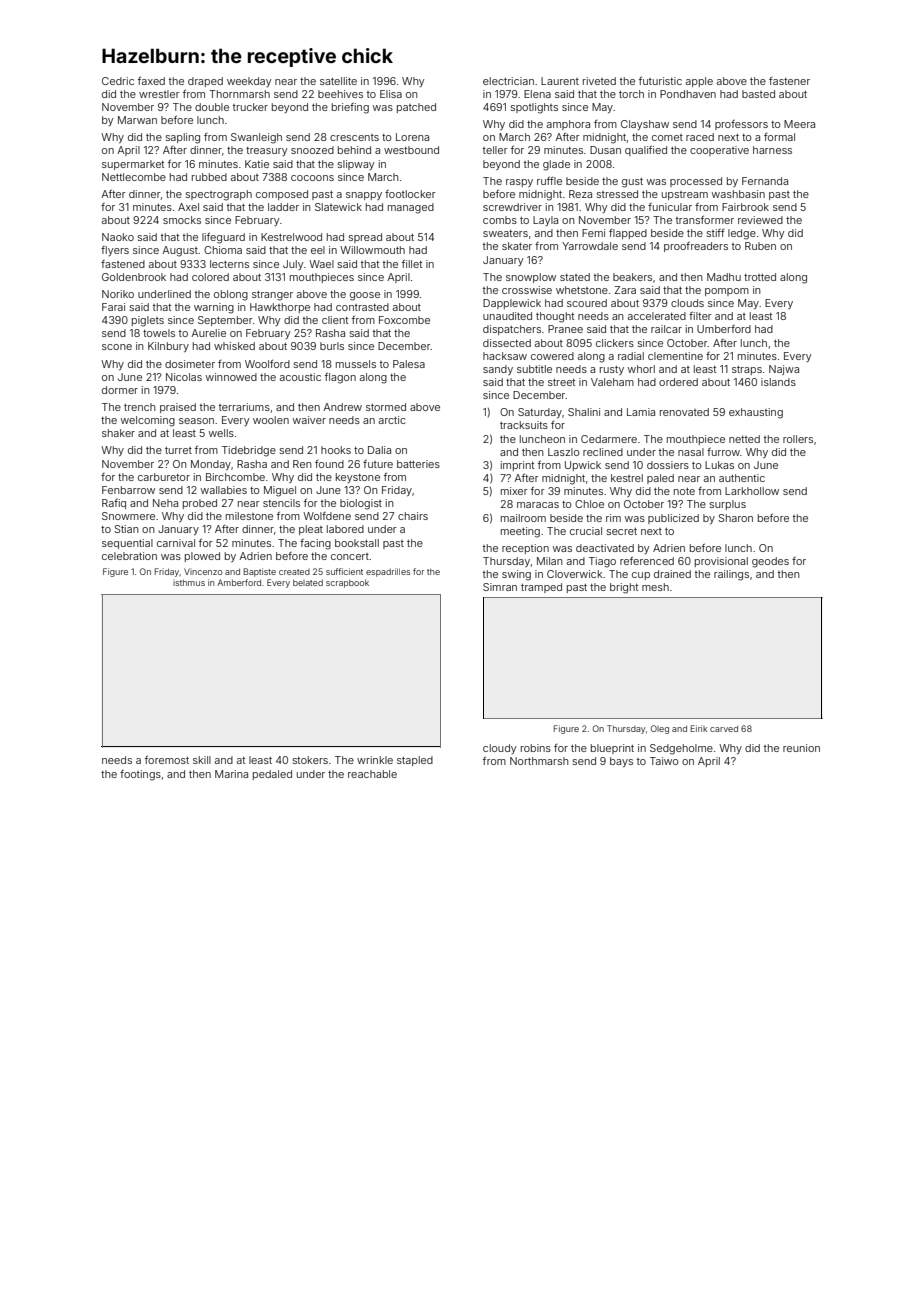 The image size is (924, 1308). What do you see at coordinates (664, 761) in the image?
I see `Taiwo` at bounding box center [664, 761].
